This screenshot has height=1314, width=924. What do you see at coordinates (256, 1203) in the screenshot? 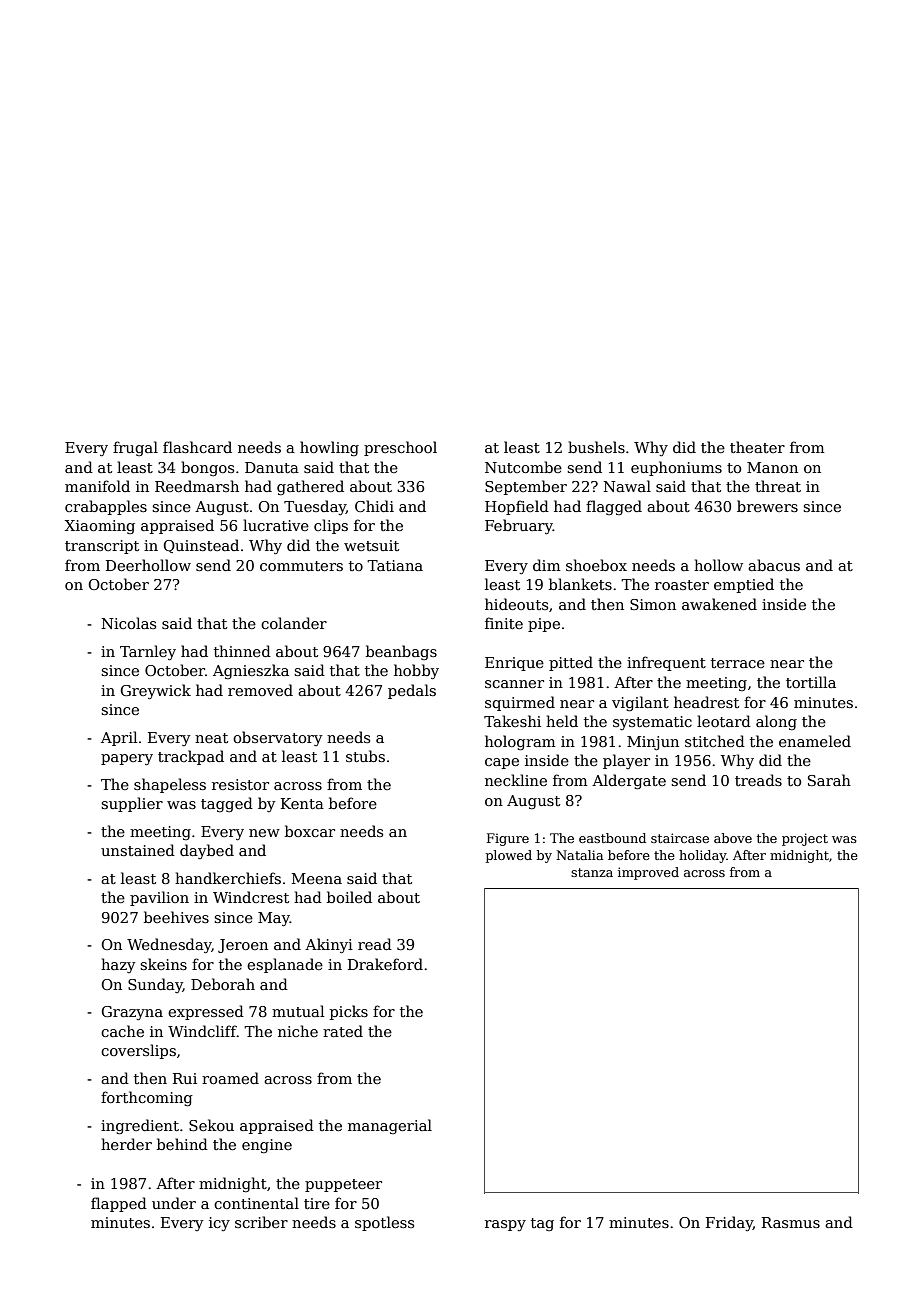
I see `continental` at bounding box center [256, 1203].
